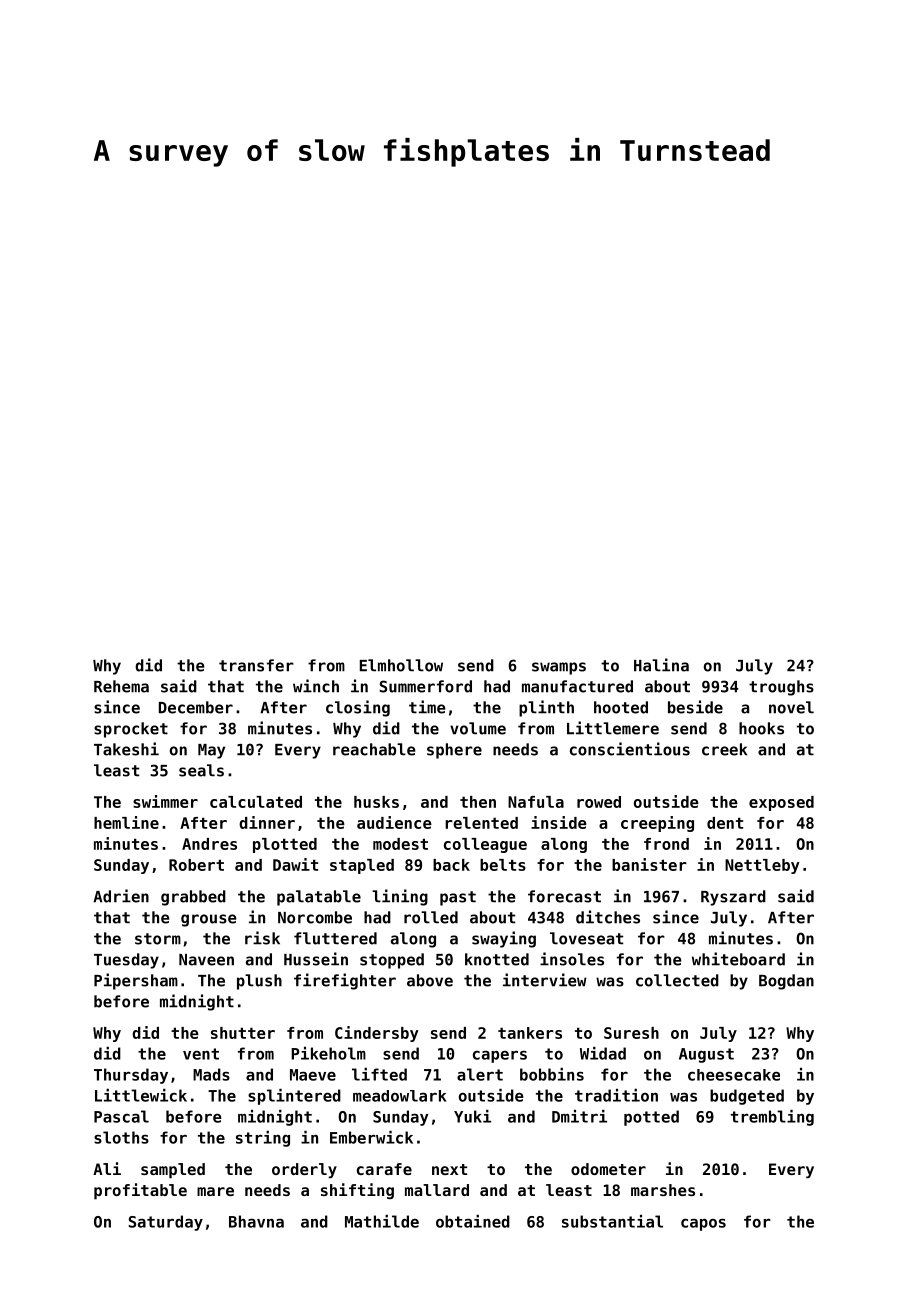 The height and width of the screenshot is (1316, 908). Describe the element at coordinates (316, 686) in the screenshot. I see `winch` at that location.
